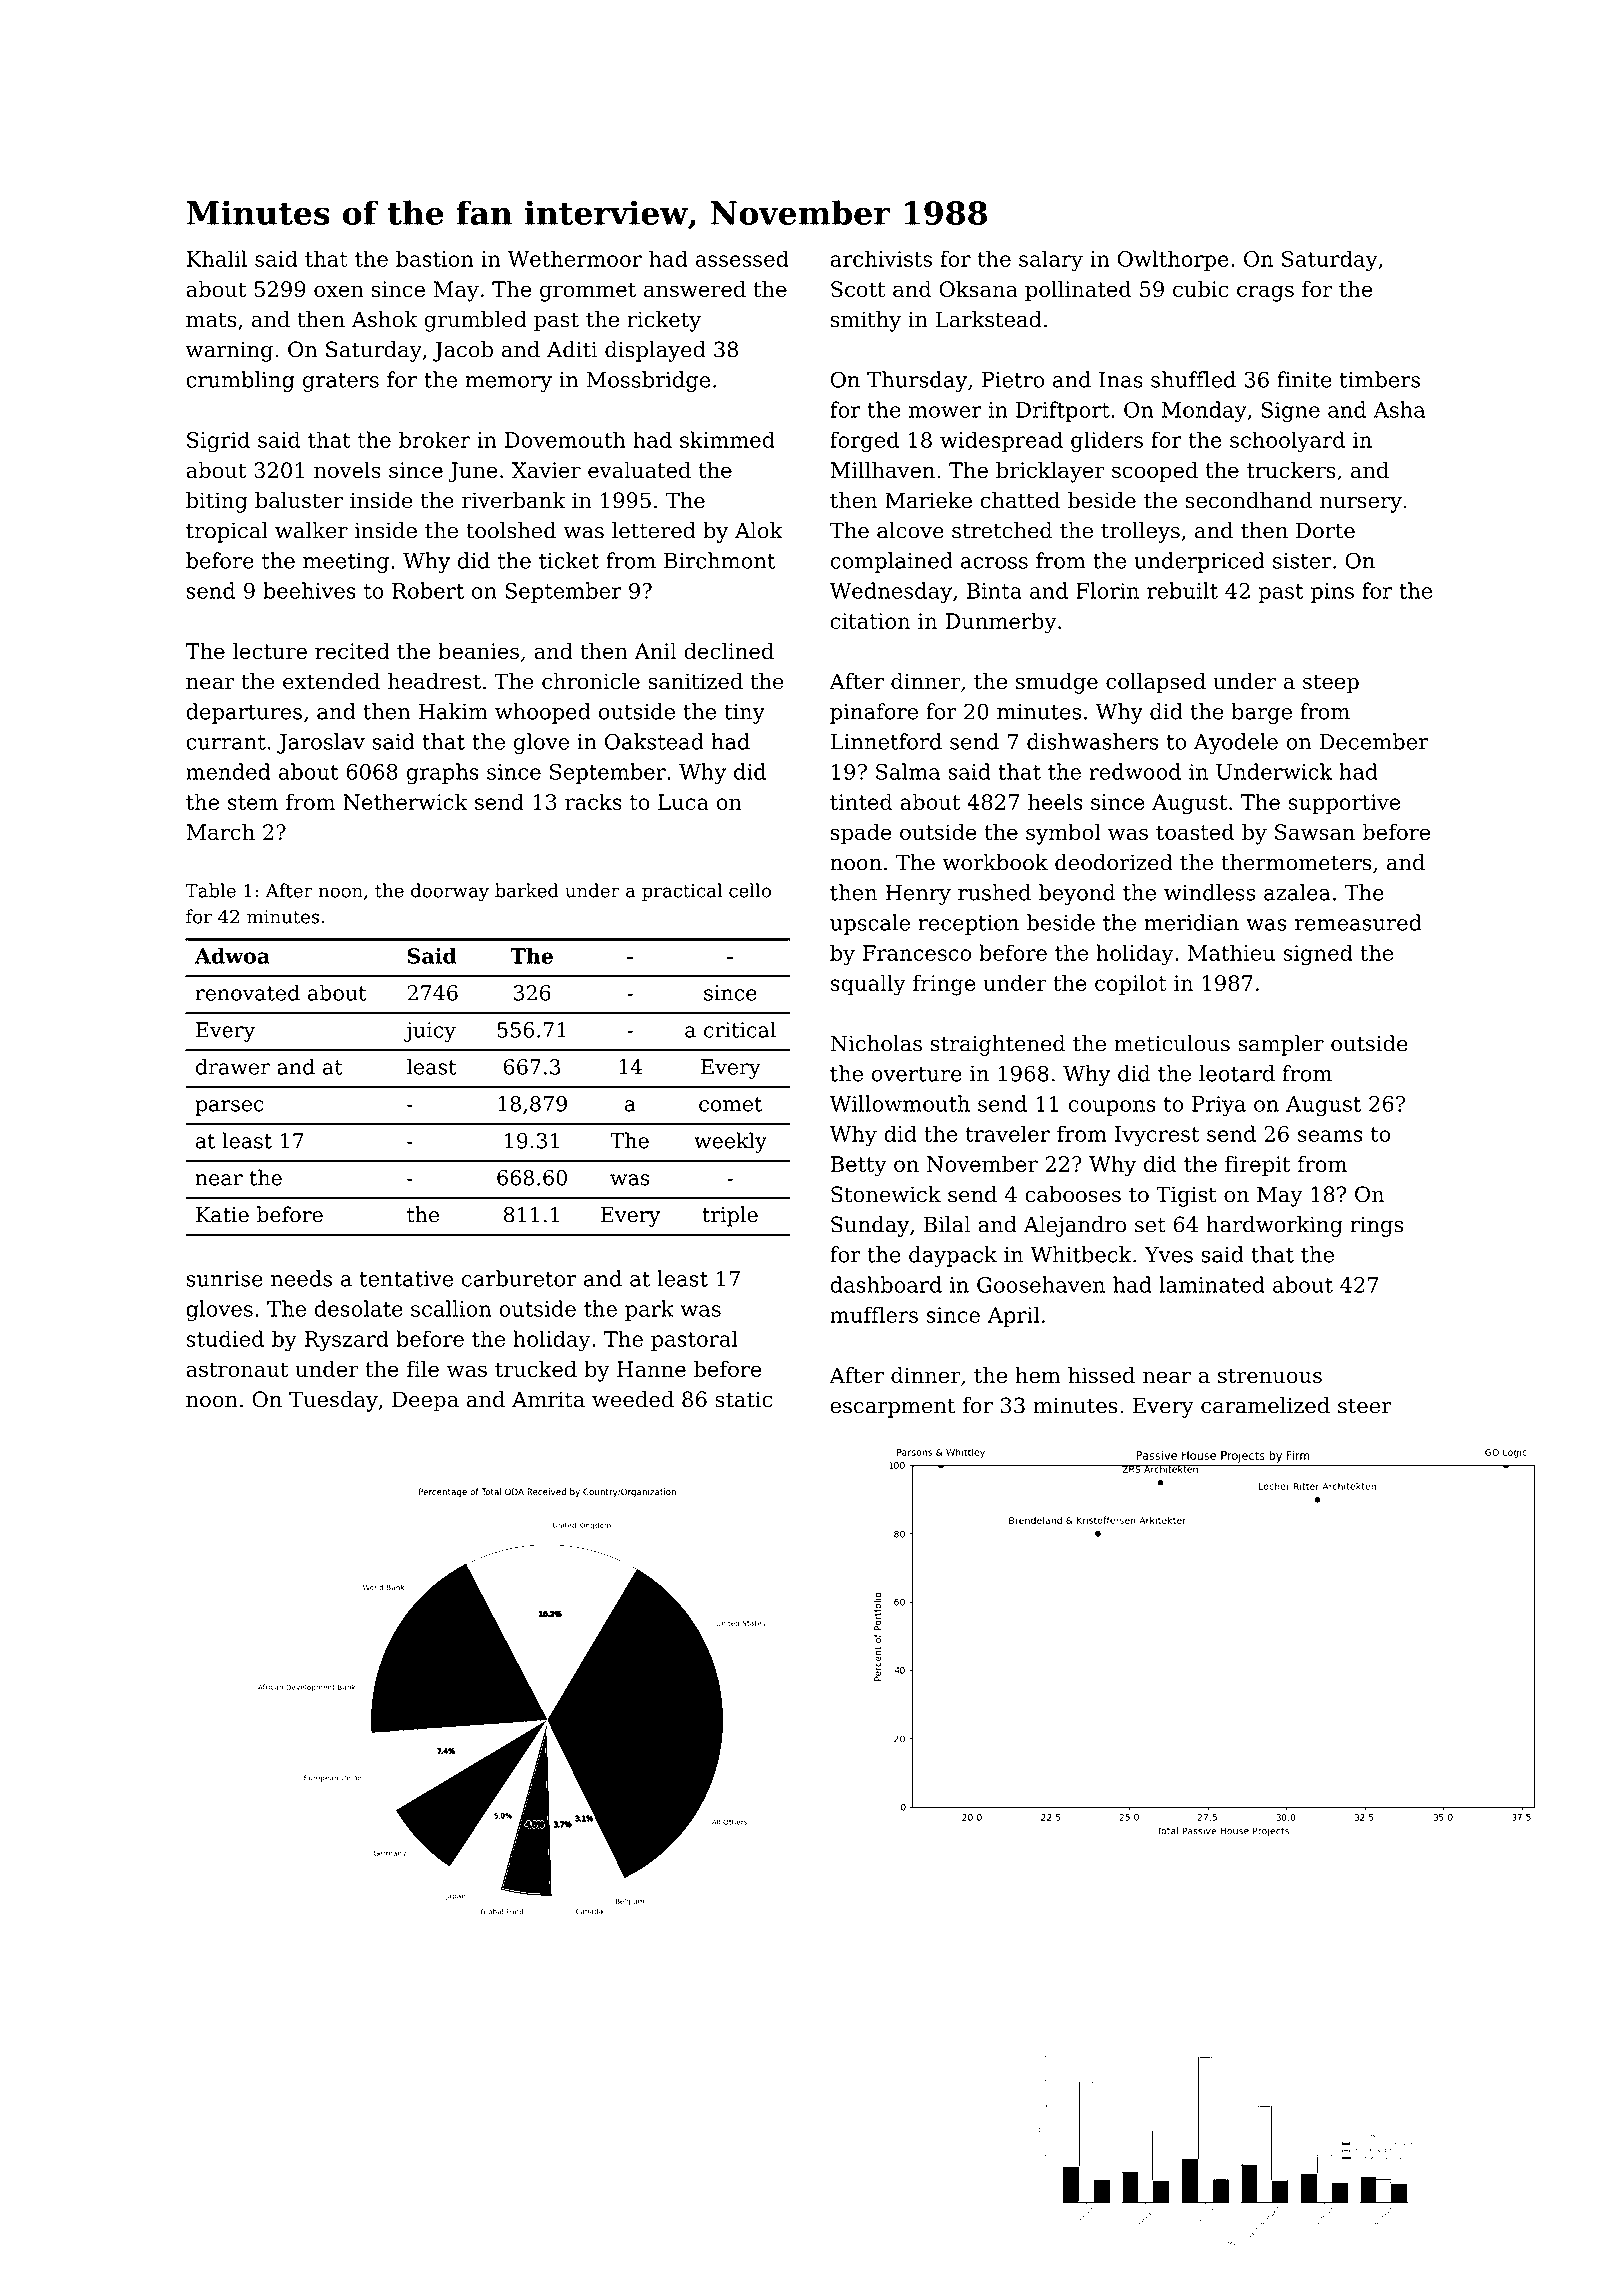 This screenshot has width=1620, height=2292. I want to click on Katie, so click(222, 1215).
